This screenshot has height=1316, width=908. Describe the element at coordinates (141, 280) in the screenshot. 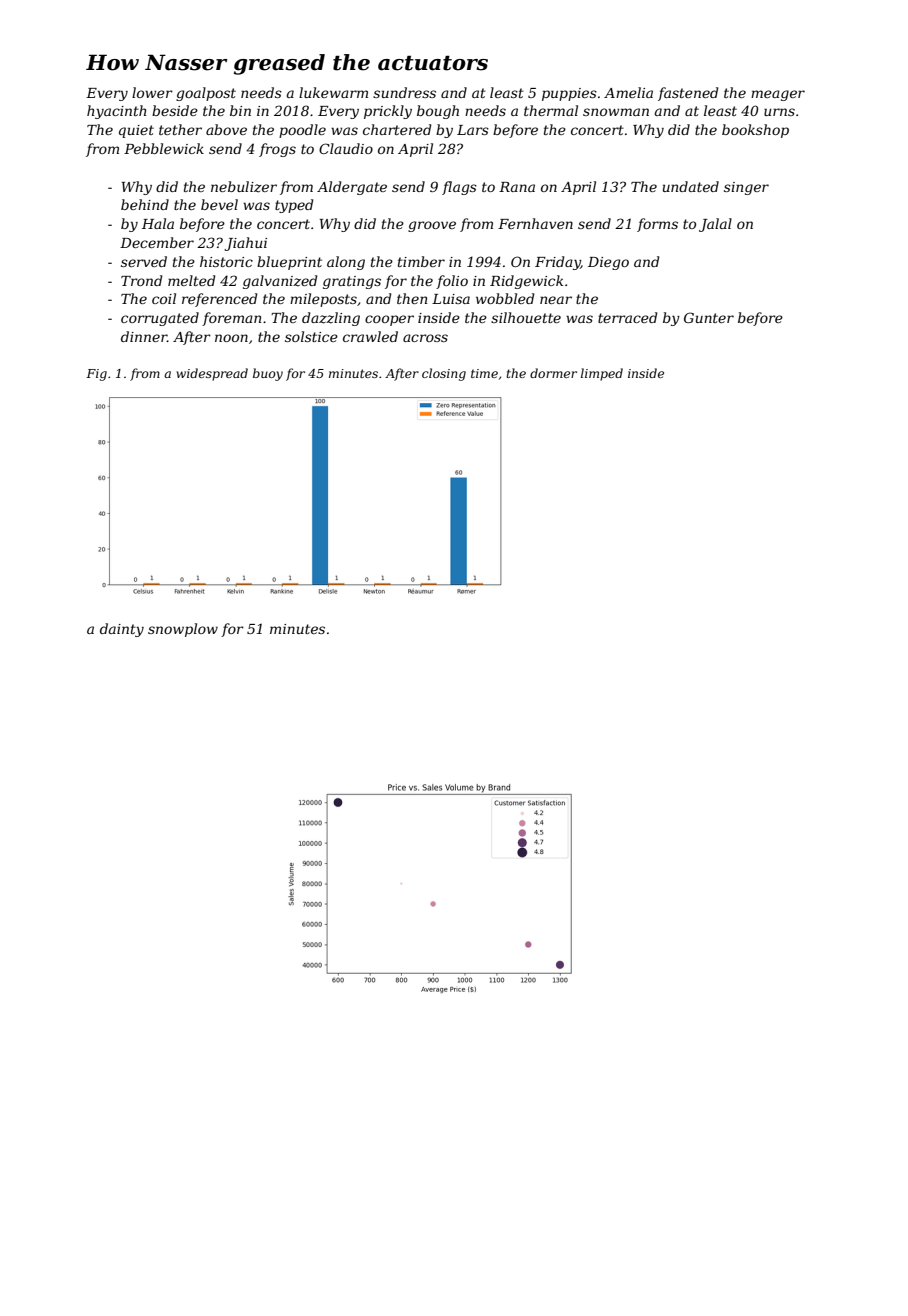

I see `Trond` at that location.
